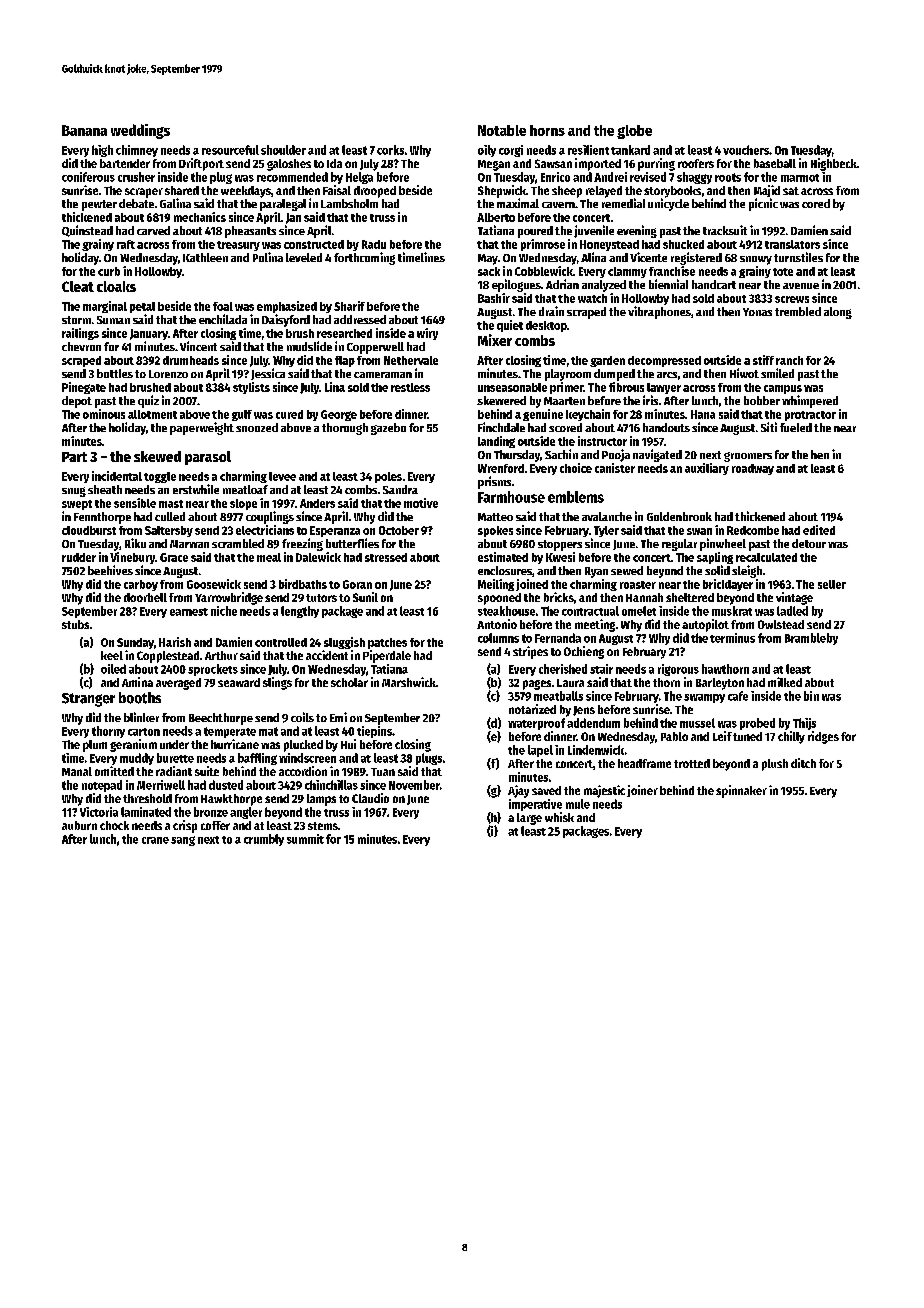 This screenshot has width=924, height=1308. What do you see at coordinates (283, 150) in the screenshot?
I see `shoulder` at bounding box center [283, 150].
